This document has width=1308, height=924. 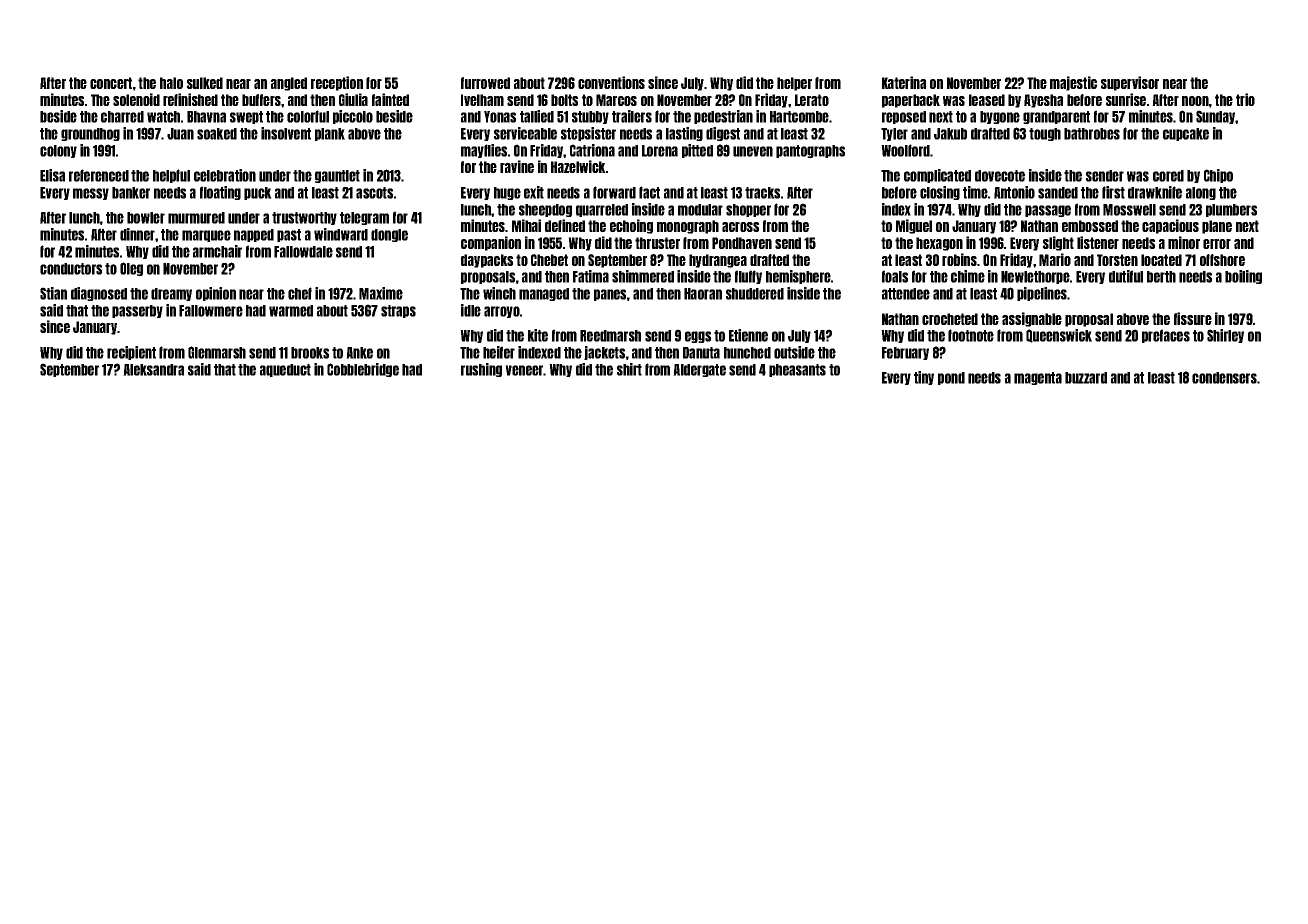 What do you see at coordinates (308, 116) in the document?
I see `colorful` at bounding box center [308, 116].
